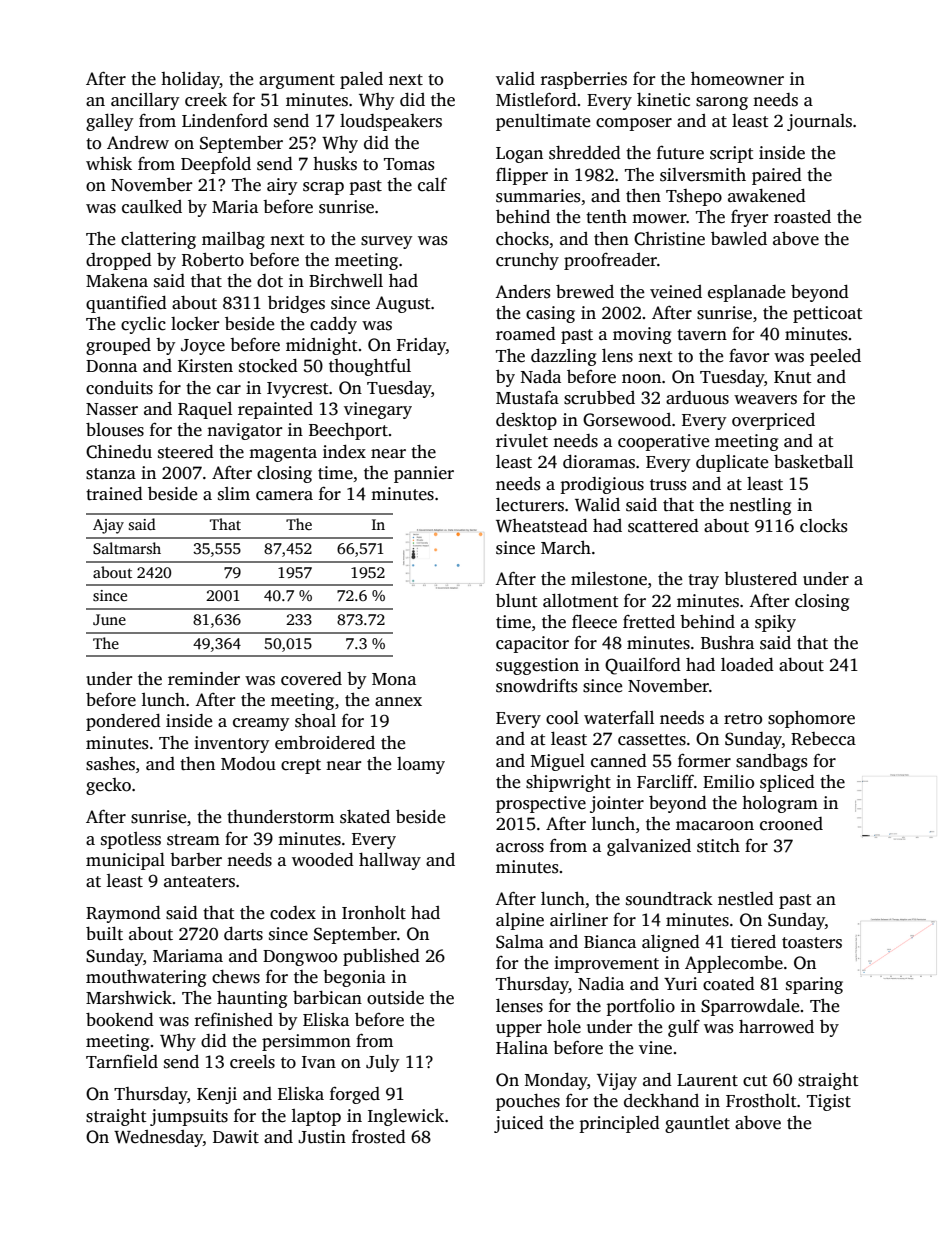  I want to click on argument, so click(297, 81).
